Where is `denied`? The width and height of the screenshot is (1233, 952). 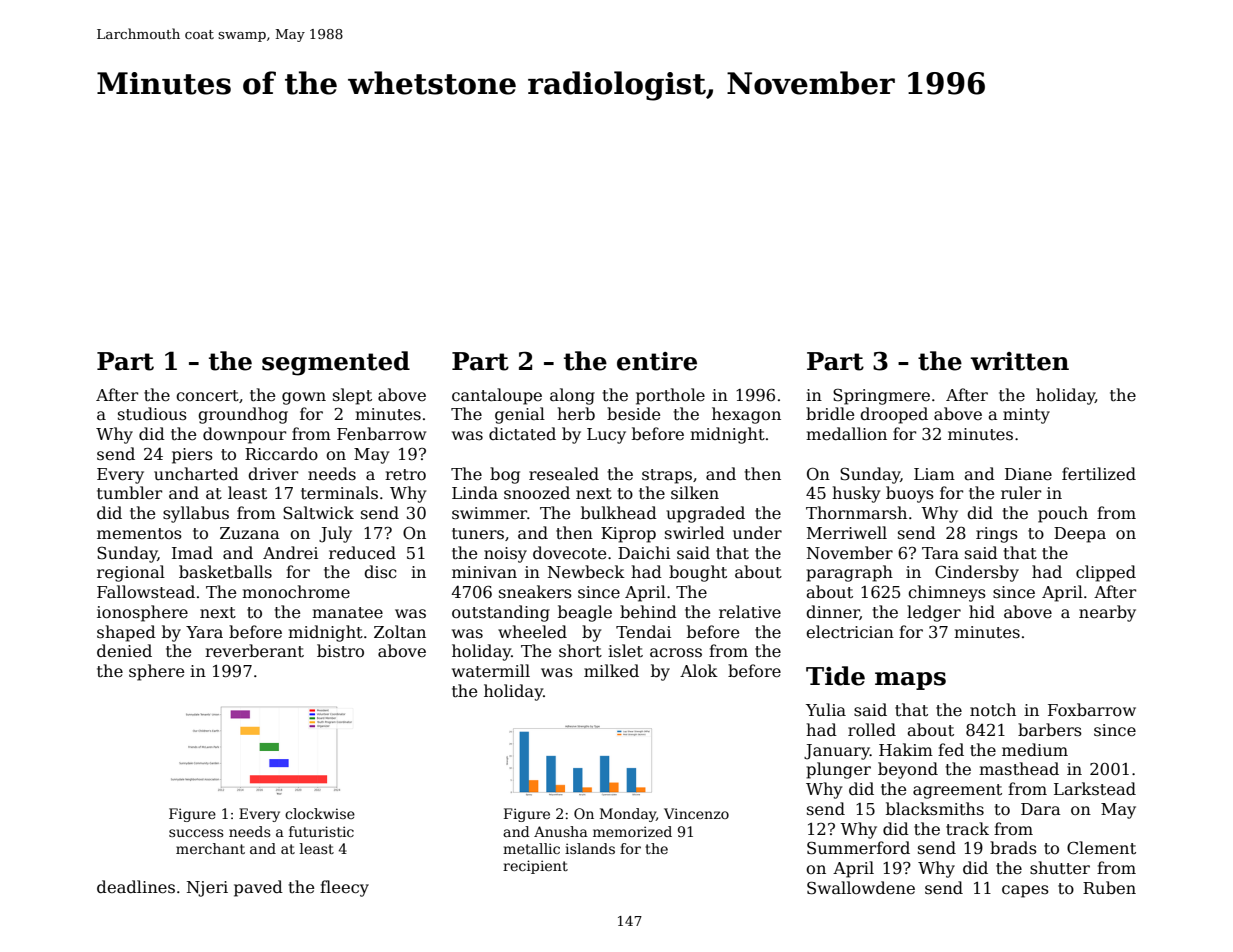 denied is located at coordinates (124, 651).
